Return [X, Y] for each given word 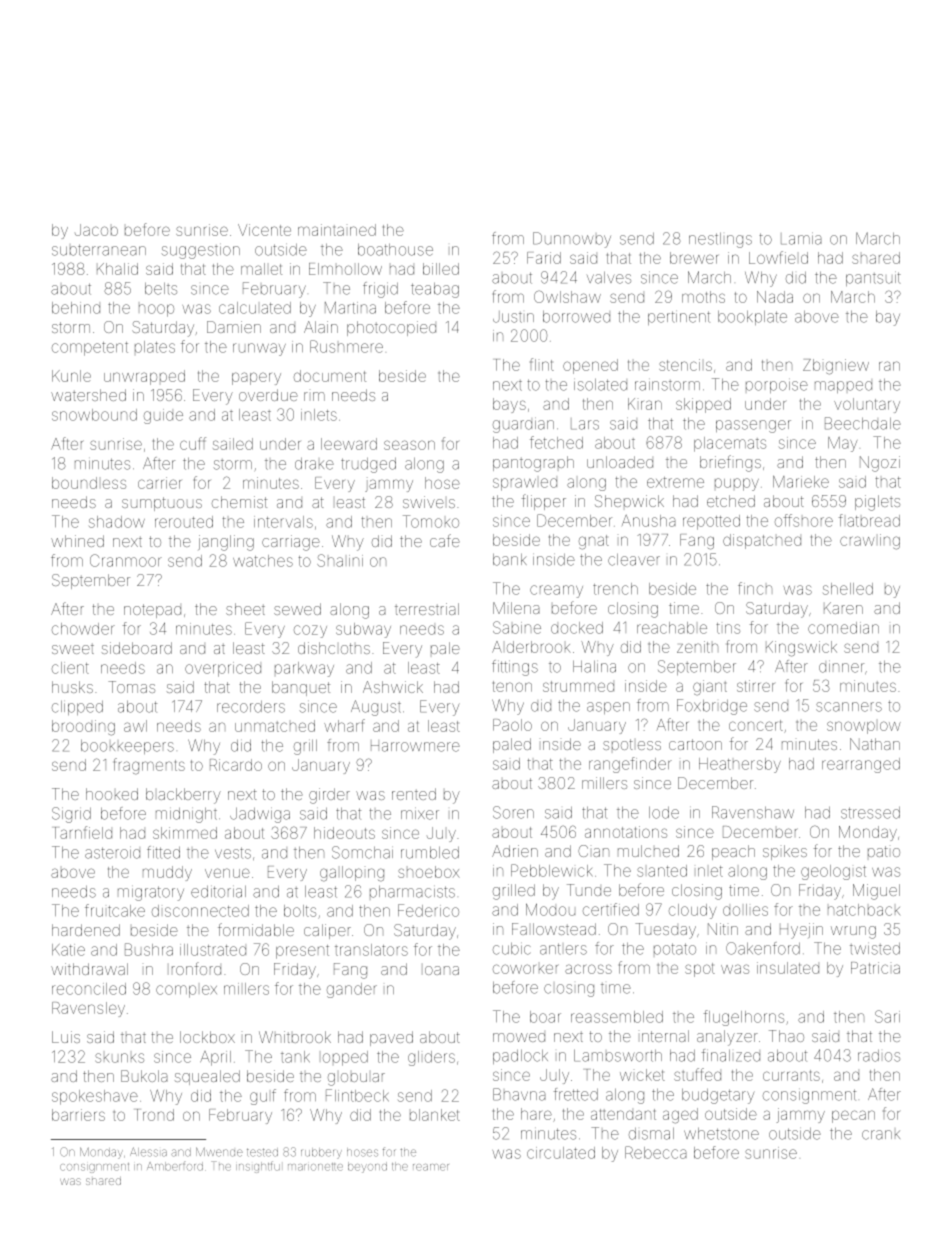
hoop [156, 310]
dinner [841, 666]
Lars [585, 425]
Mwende [219, 1152]
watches [263, 561]
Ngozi [880, 464]
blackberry [183, 796]
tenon [512, 686]
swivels [429, 502]
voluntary [867, 405]
